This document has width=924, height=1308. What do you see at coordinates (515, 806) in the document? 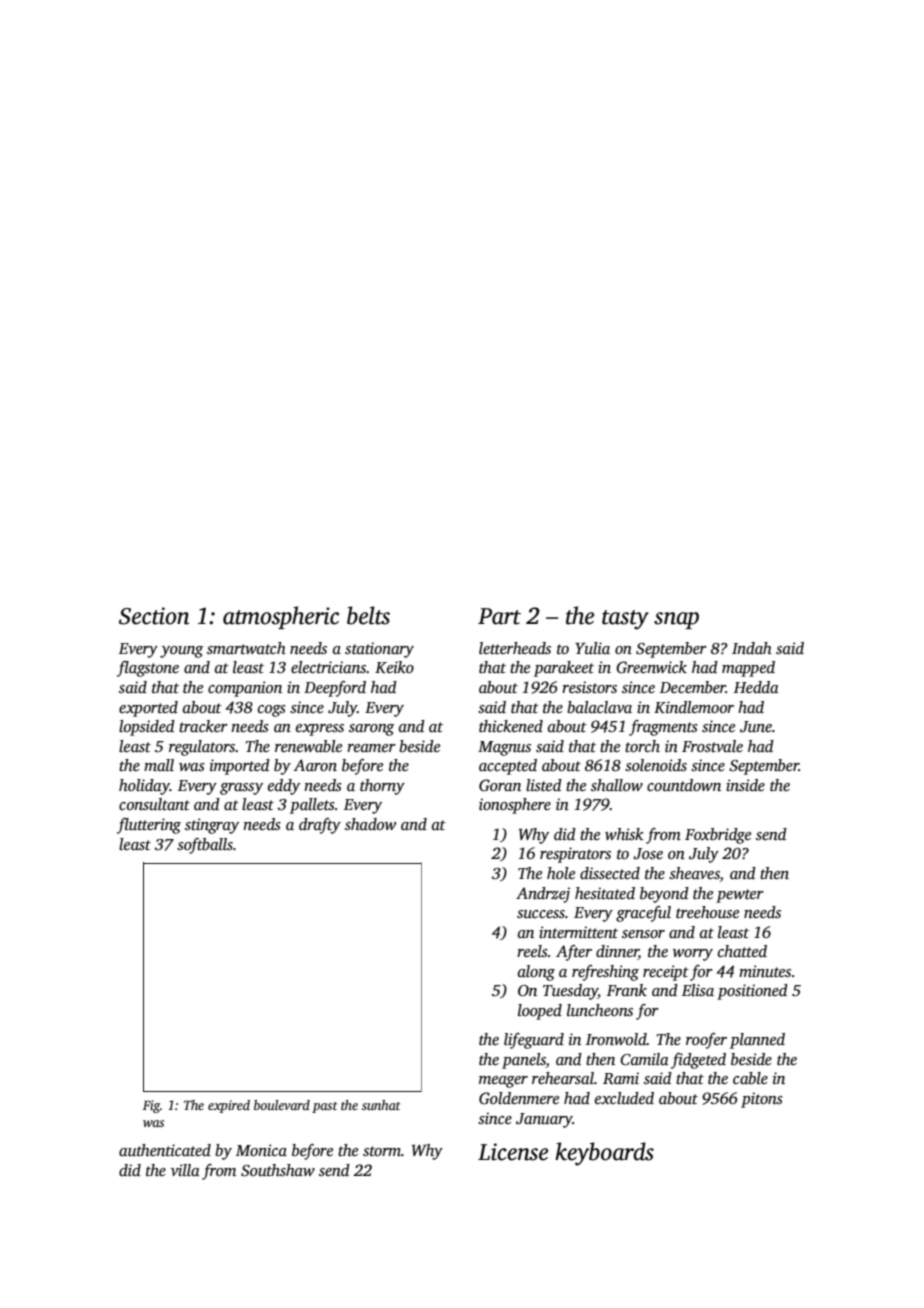
I see `ionosphere` at bounding box center [515, 806].
